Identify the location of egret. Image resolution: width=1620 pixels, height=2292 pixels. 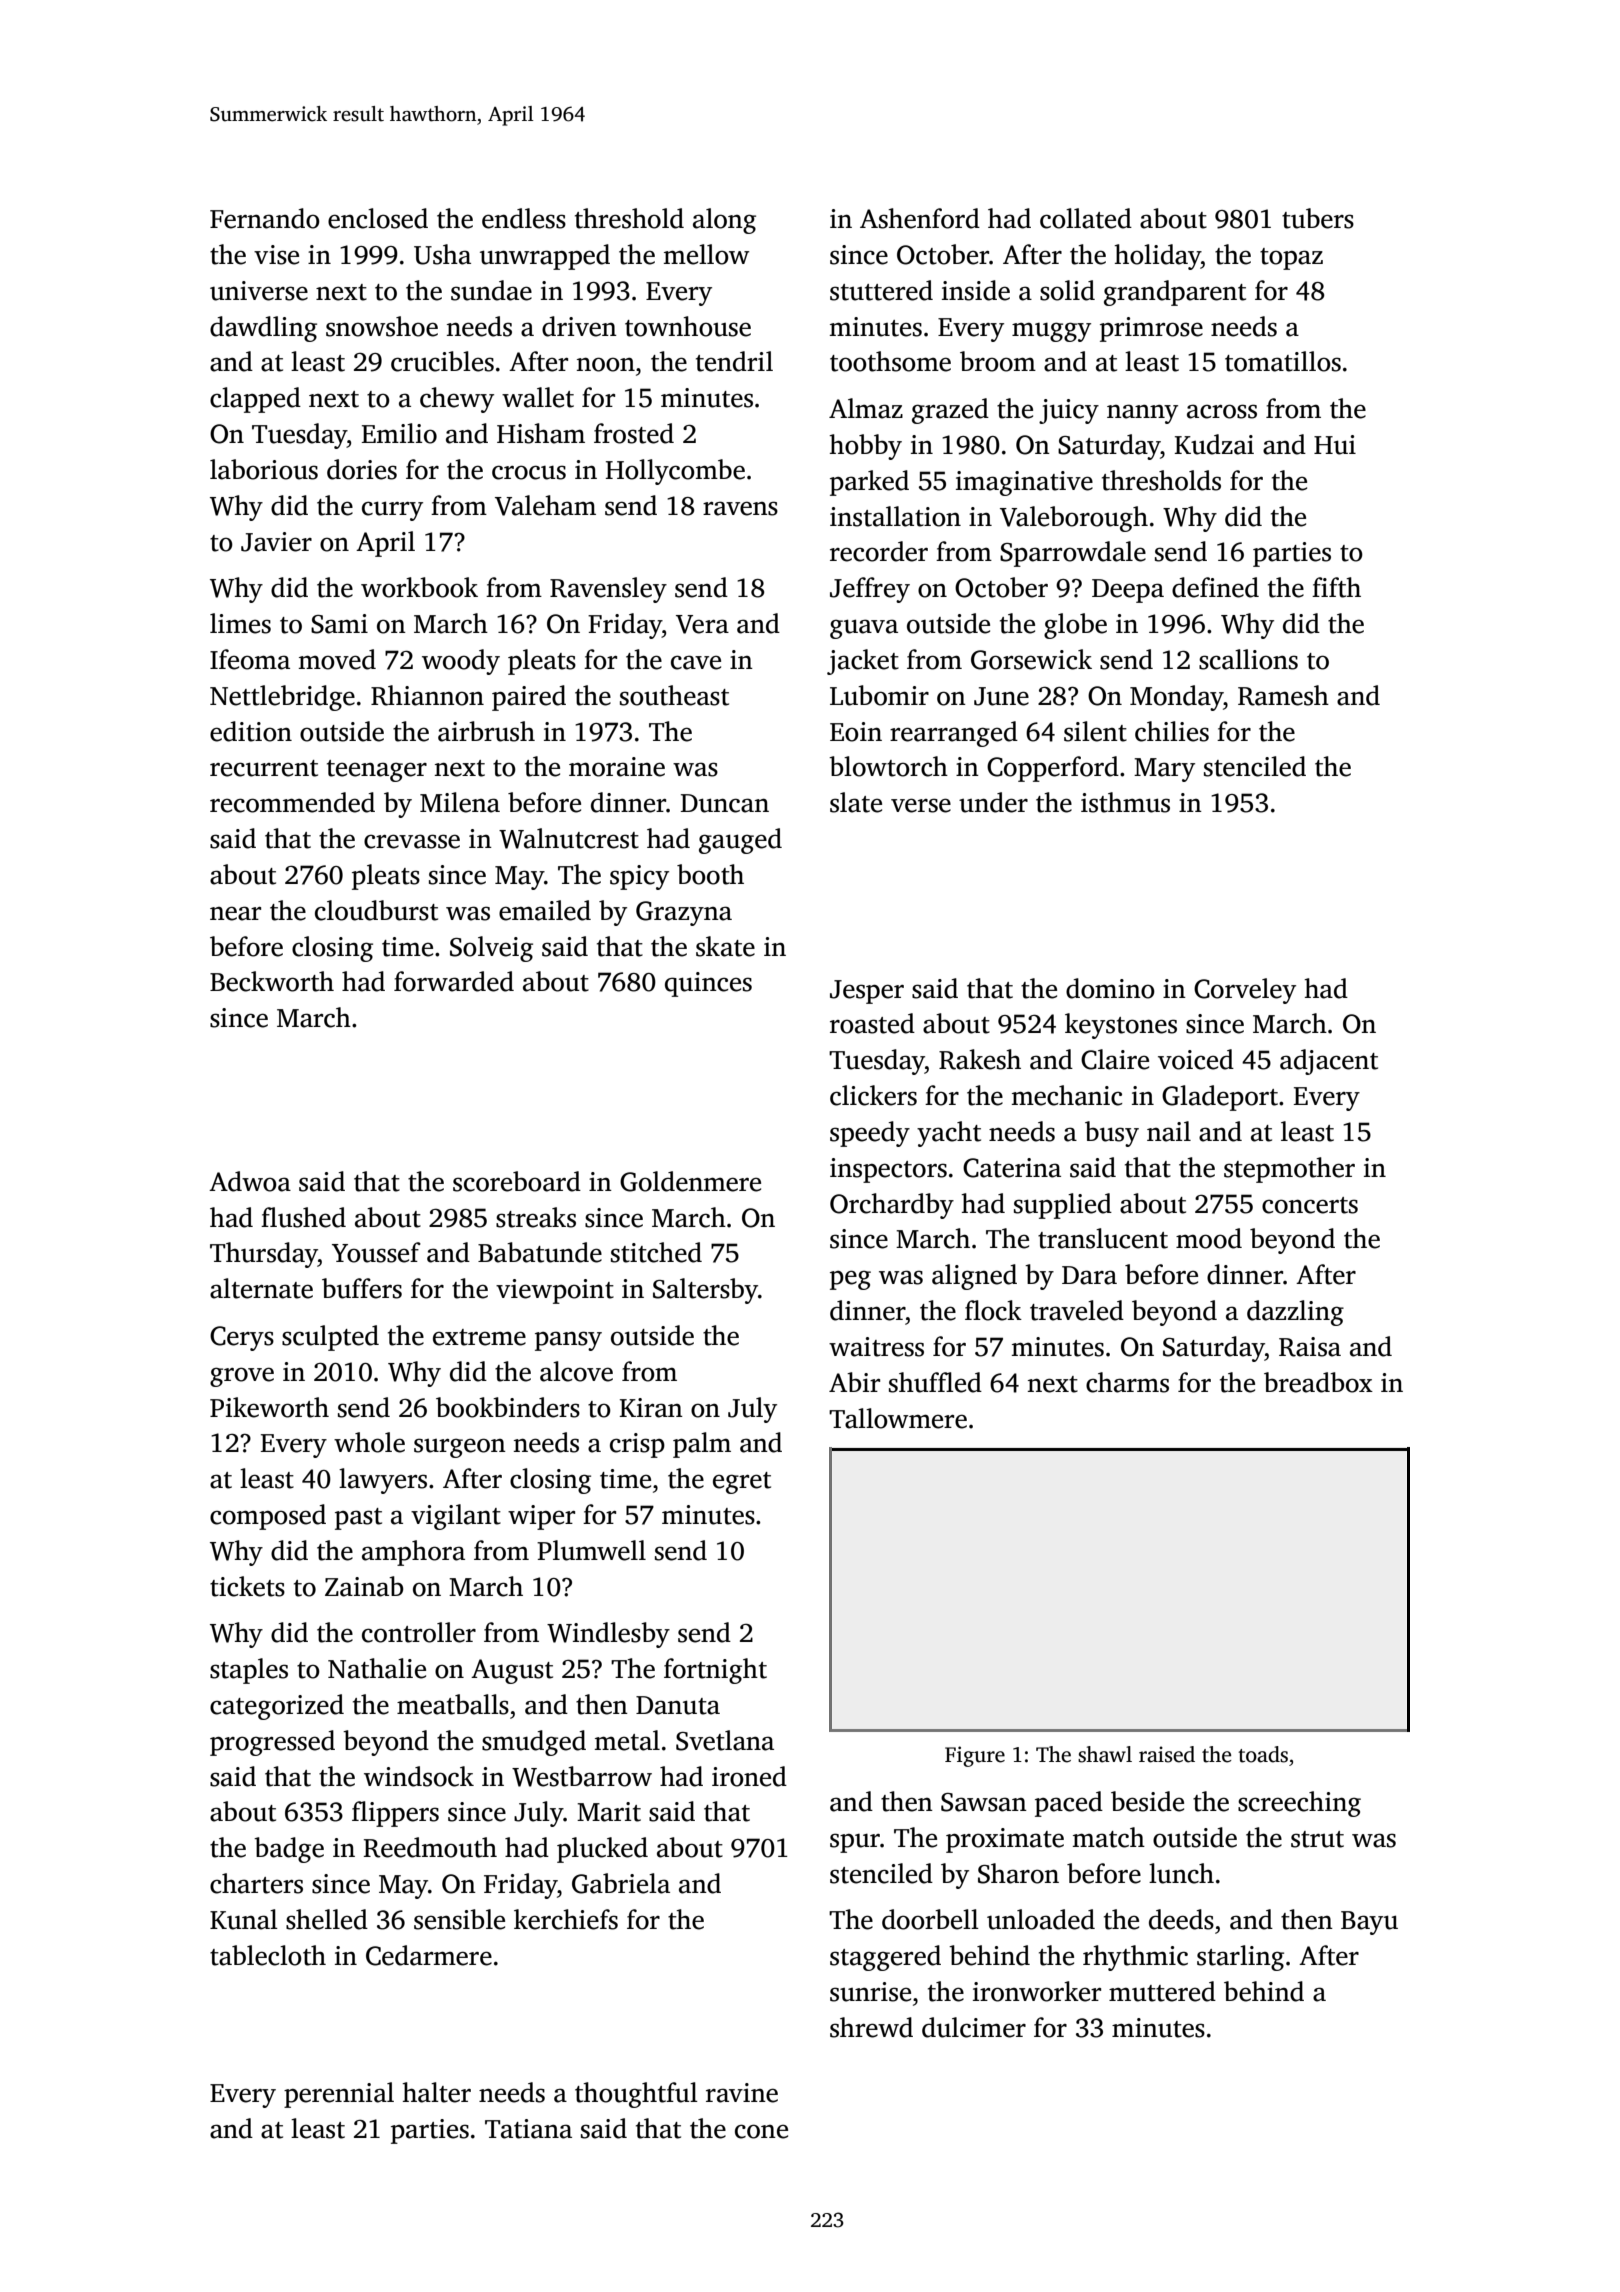
(742, 1483).
